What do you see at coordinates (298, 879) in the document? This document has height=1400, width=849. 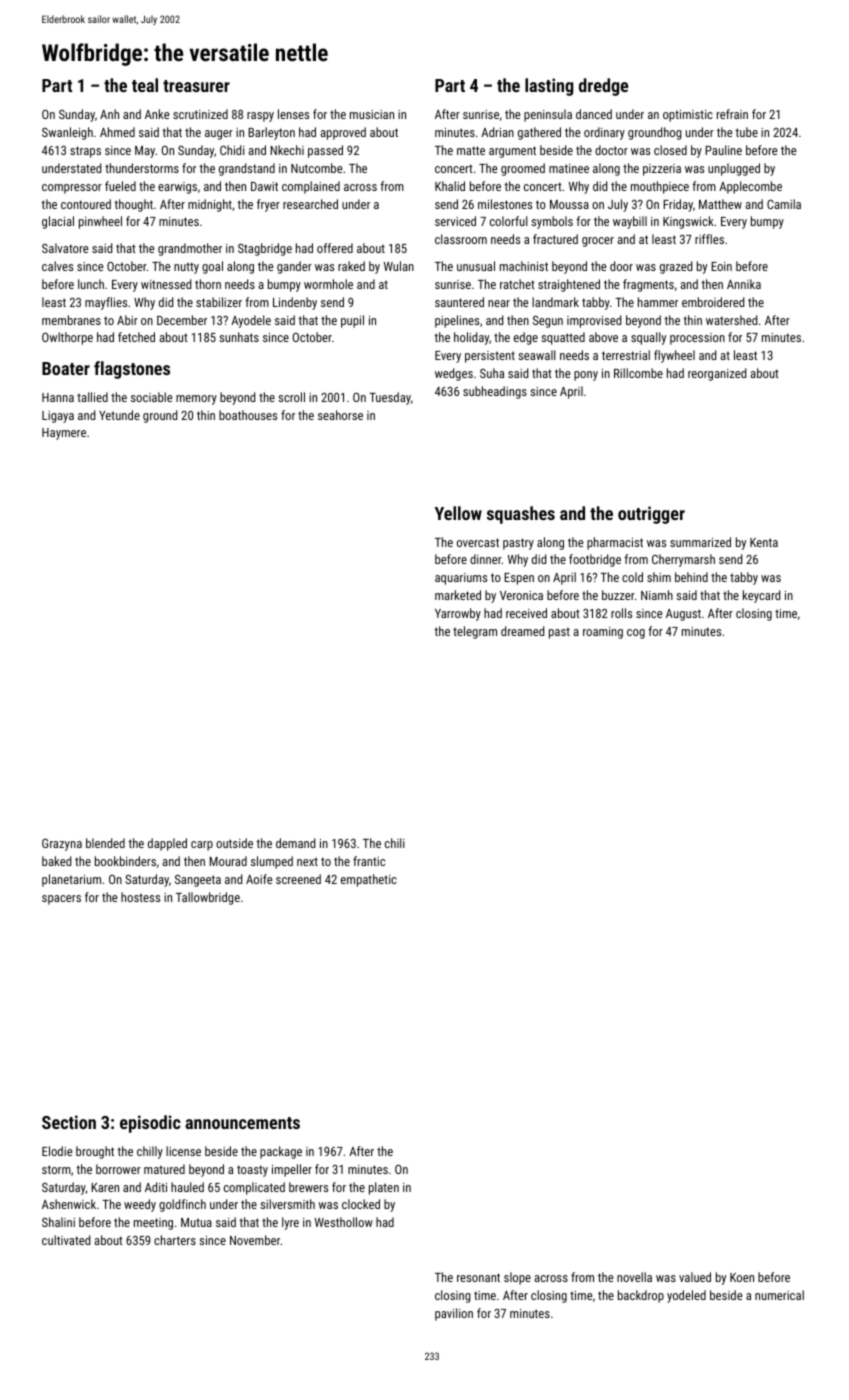 I see `screened` at bounding box center [298, 879].
